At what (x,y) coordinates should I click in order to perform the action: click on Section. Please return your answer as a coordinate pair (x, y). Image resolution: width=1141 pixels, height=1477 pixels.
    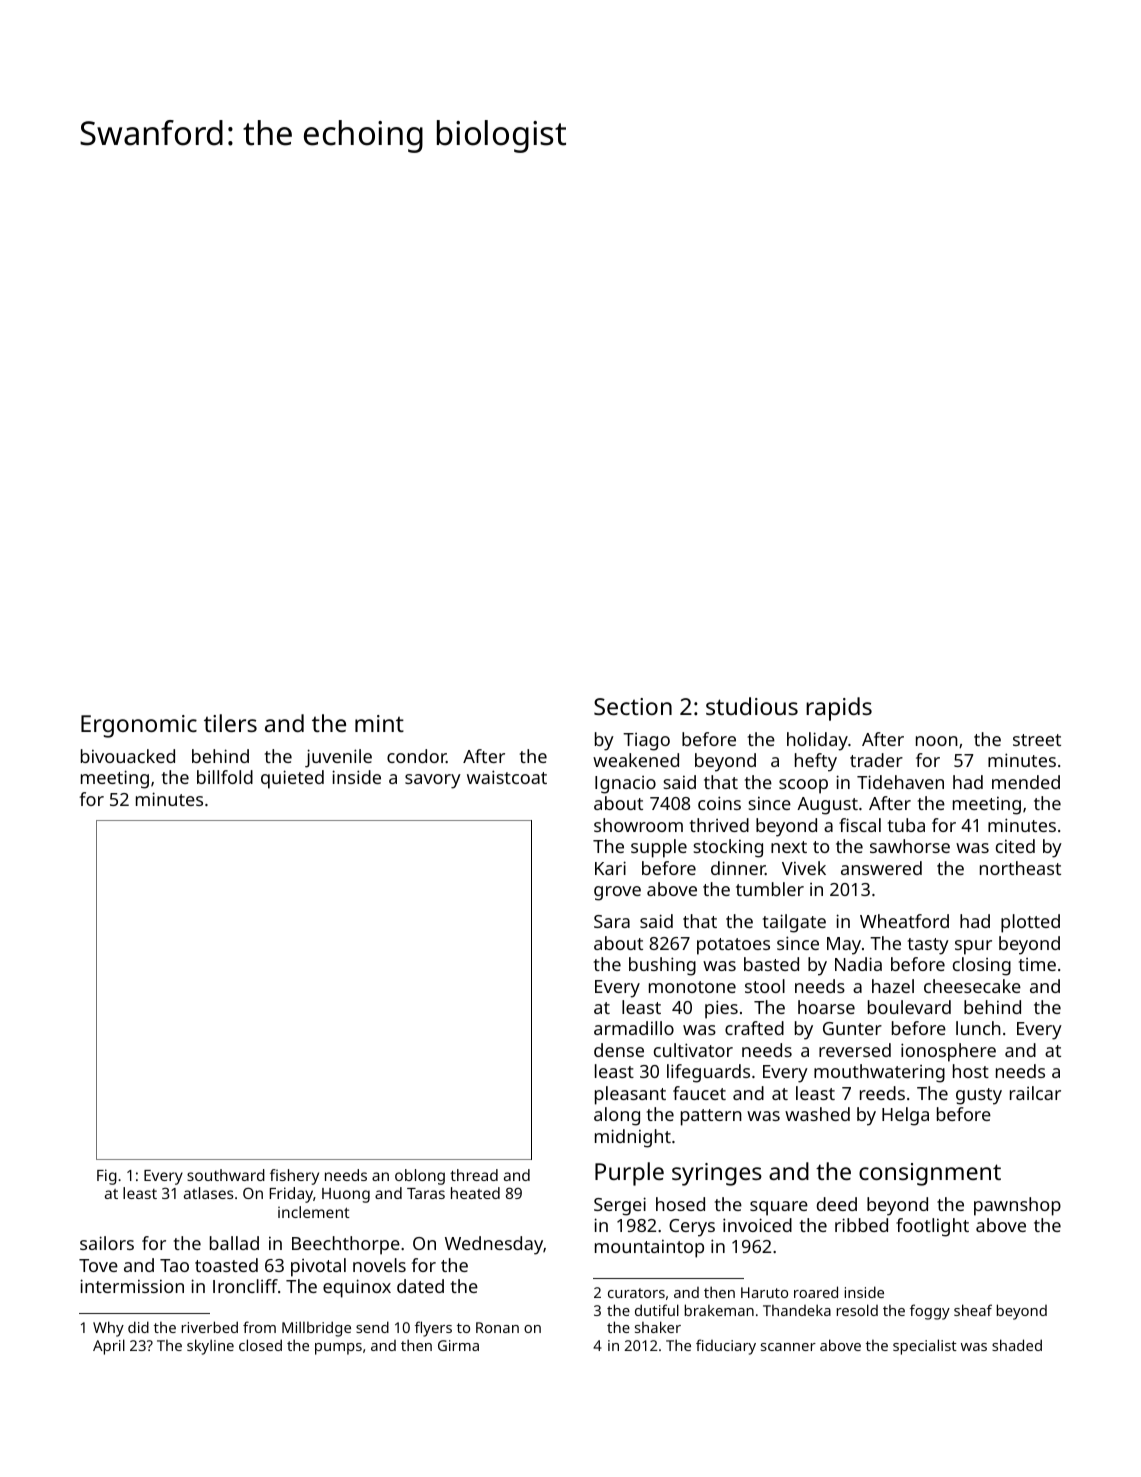
    Looking at the image, I should click on (633, 706).
